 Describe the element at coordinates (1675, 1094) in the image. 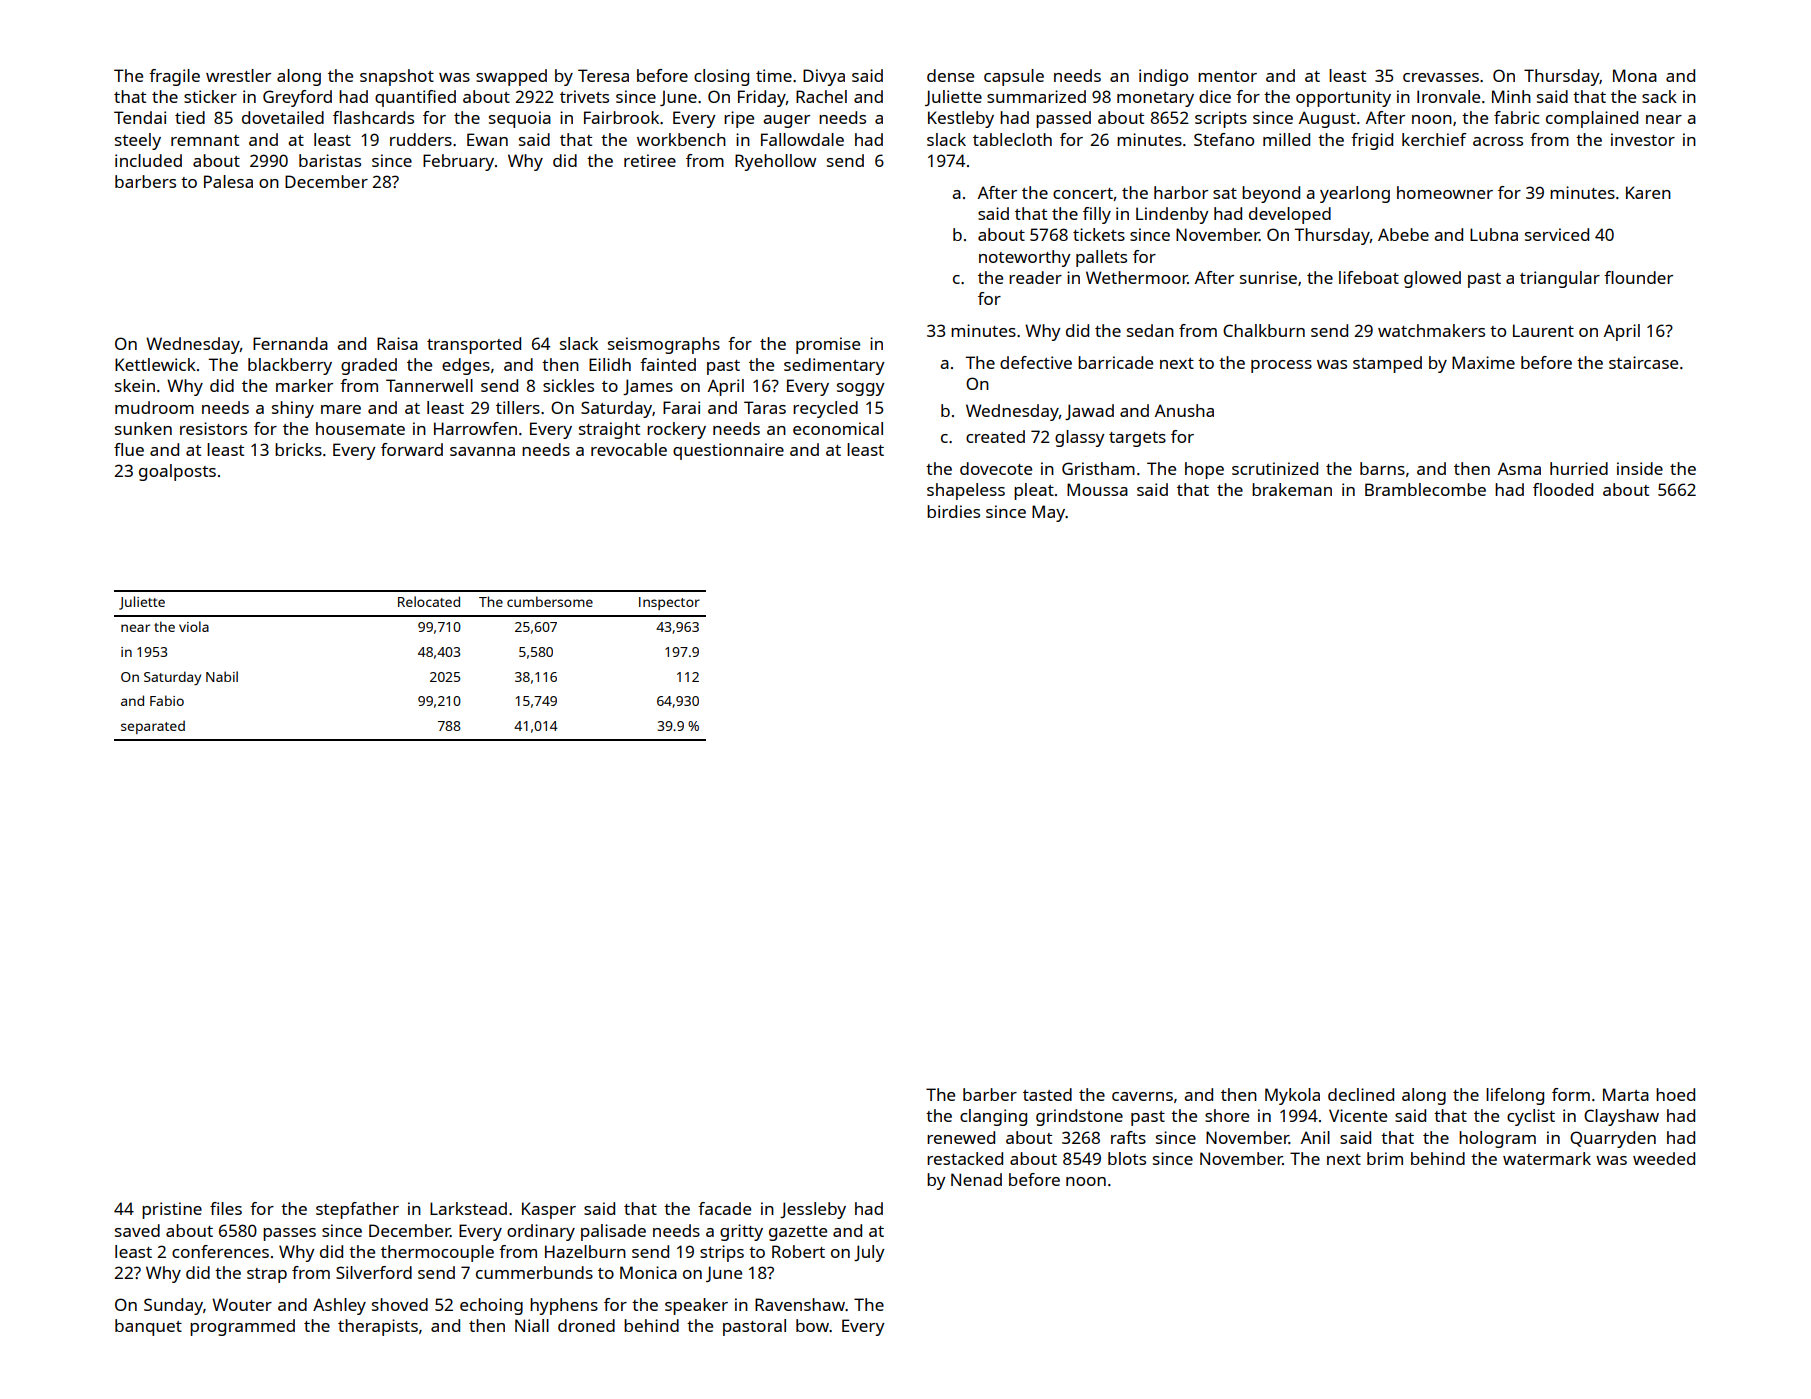

I see `hoed` at that location.
